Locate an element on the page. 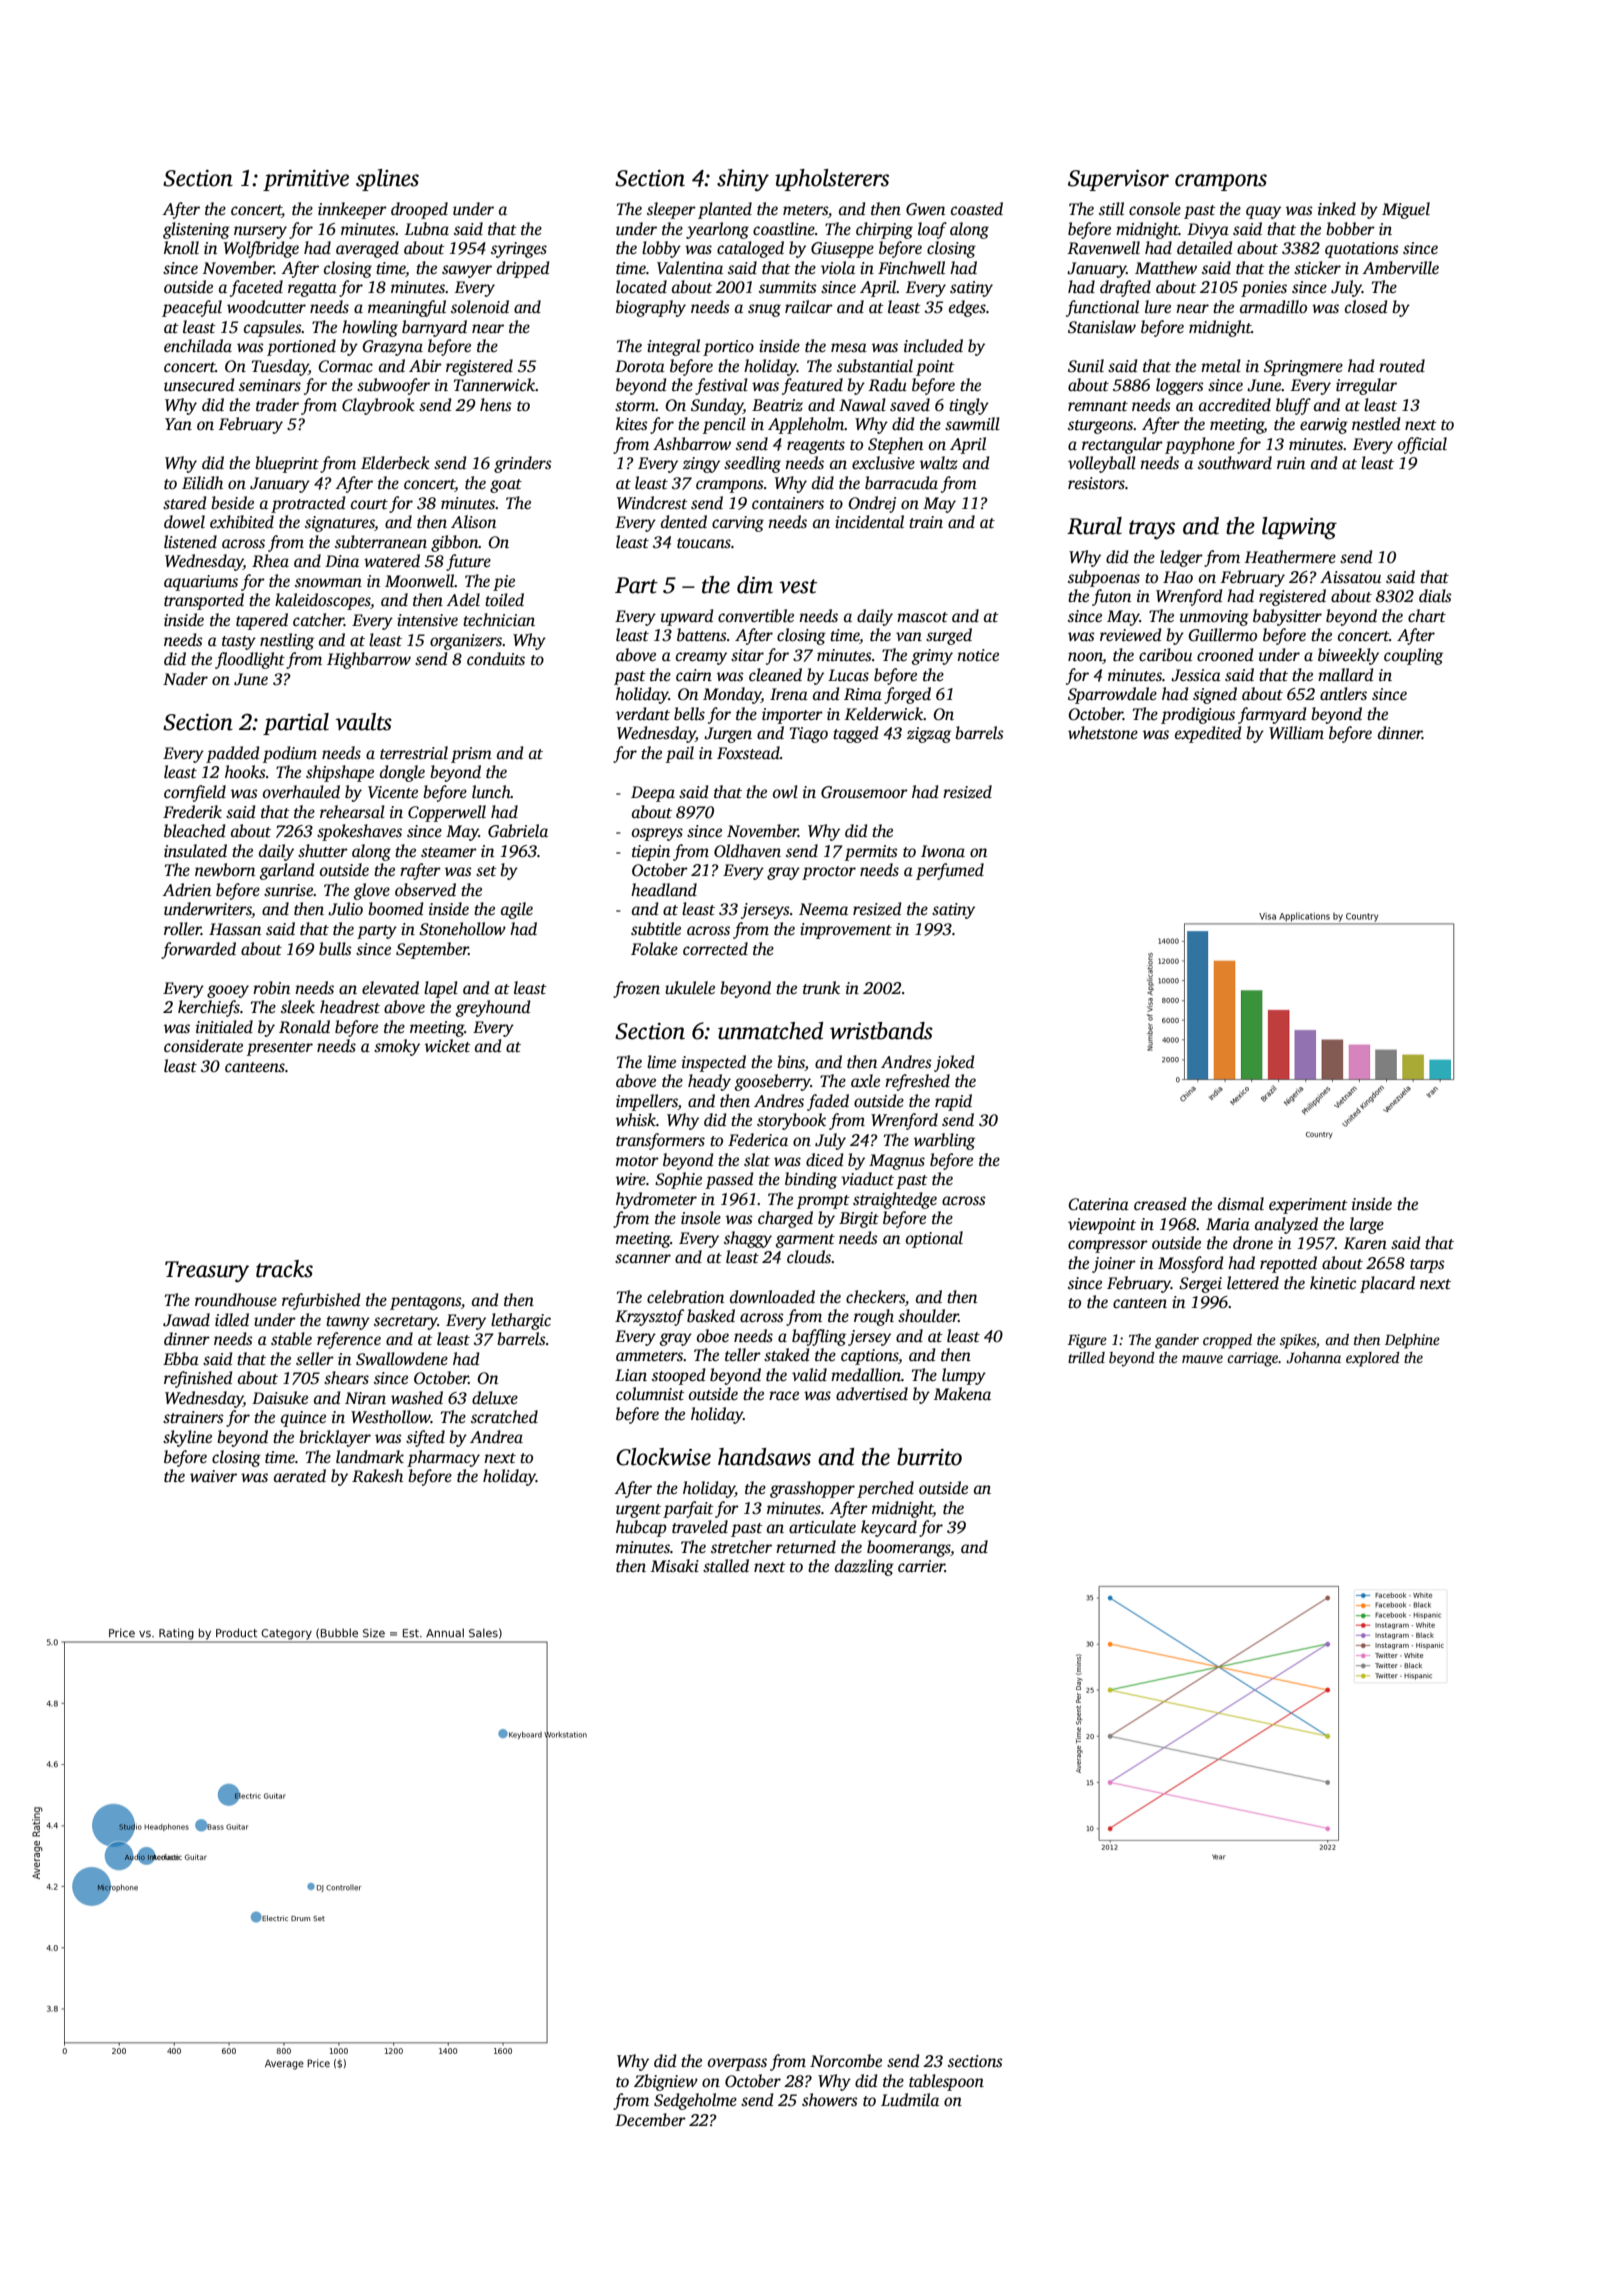 The width and height of the image is (1620, 2292). earwig is located at coordinates (1324, 426).
